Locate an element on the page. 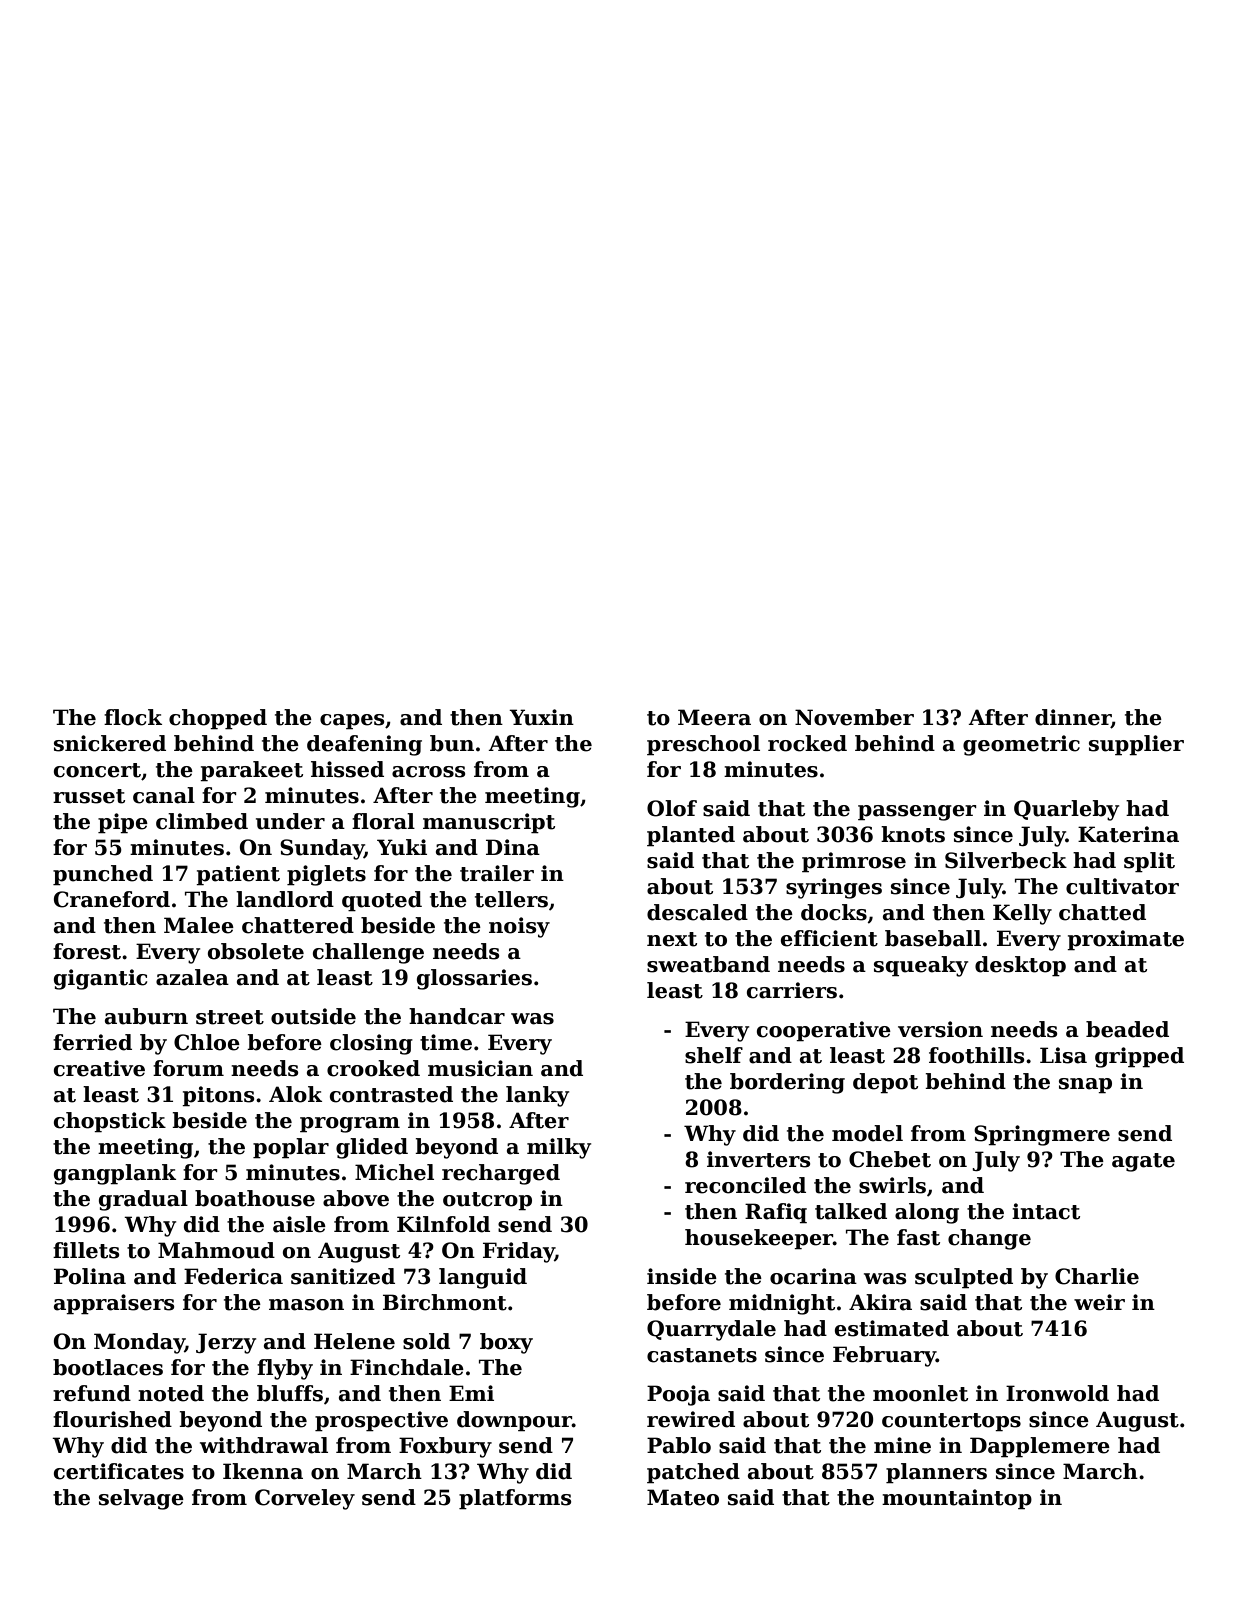 Image resolution: width=1241 pixels, height=1606 pixels. selvage is located at coordinates (141, 1499).
